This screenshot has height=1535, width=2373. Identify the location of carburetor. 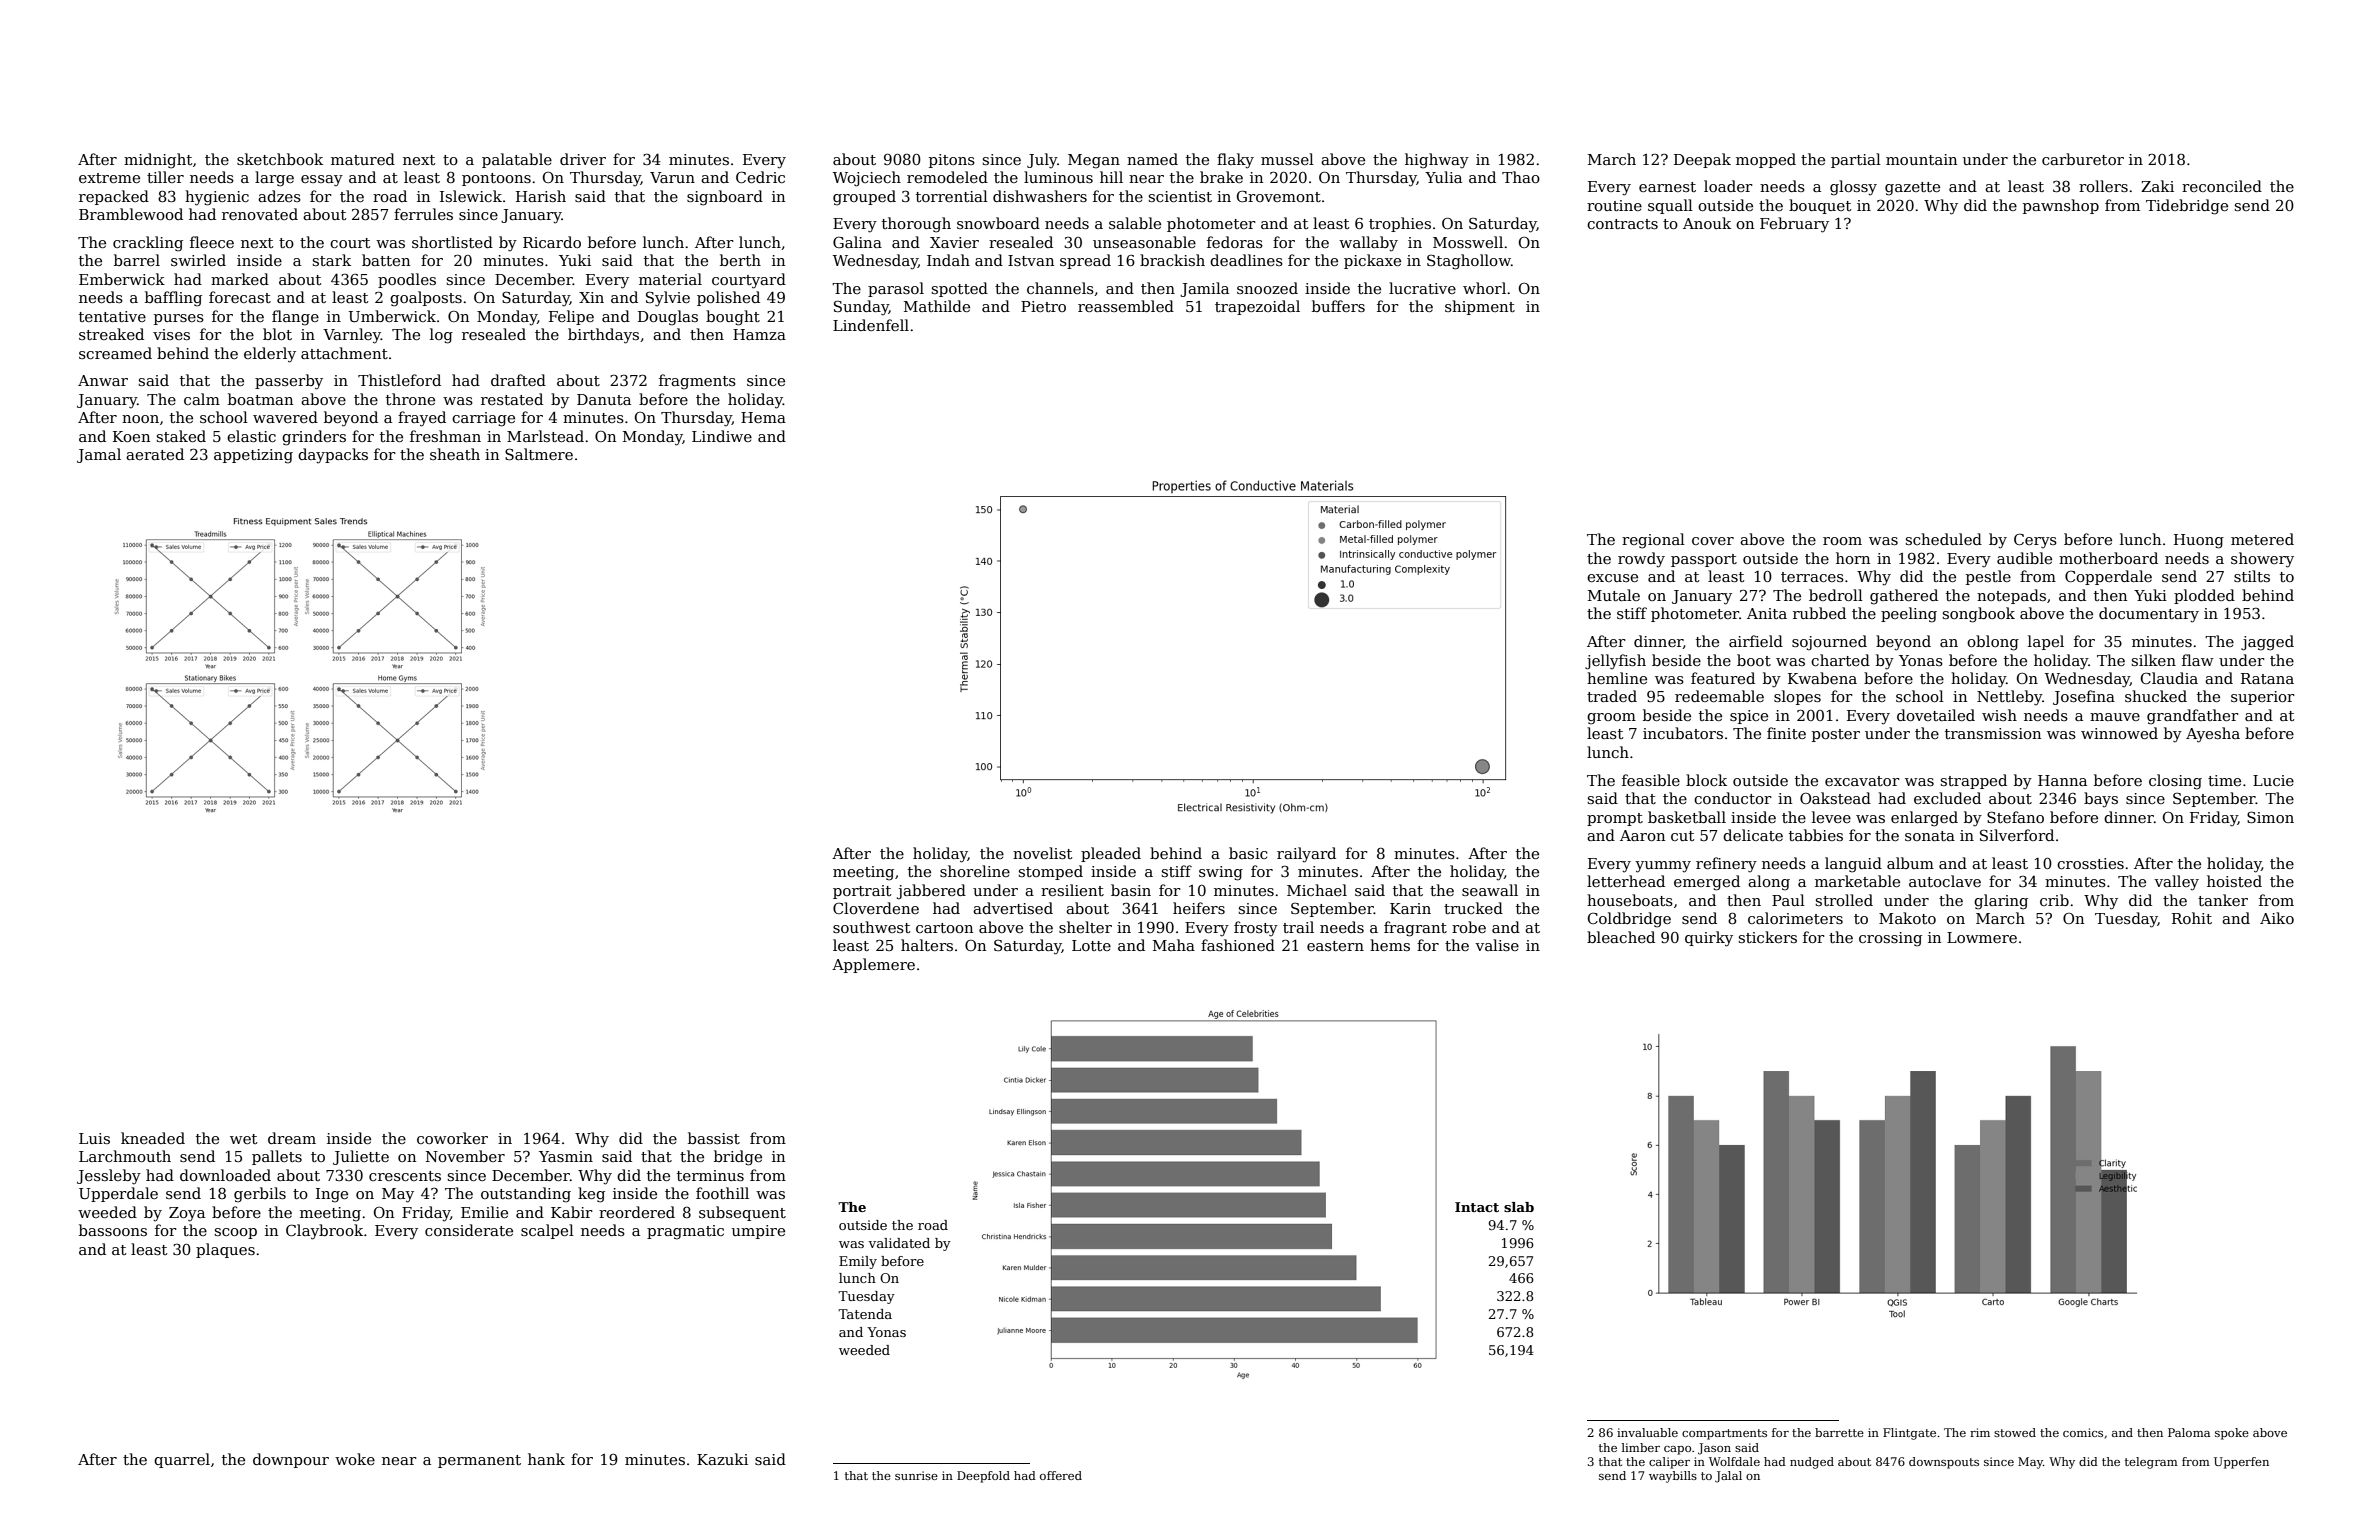
(2083, 159).
